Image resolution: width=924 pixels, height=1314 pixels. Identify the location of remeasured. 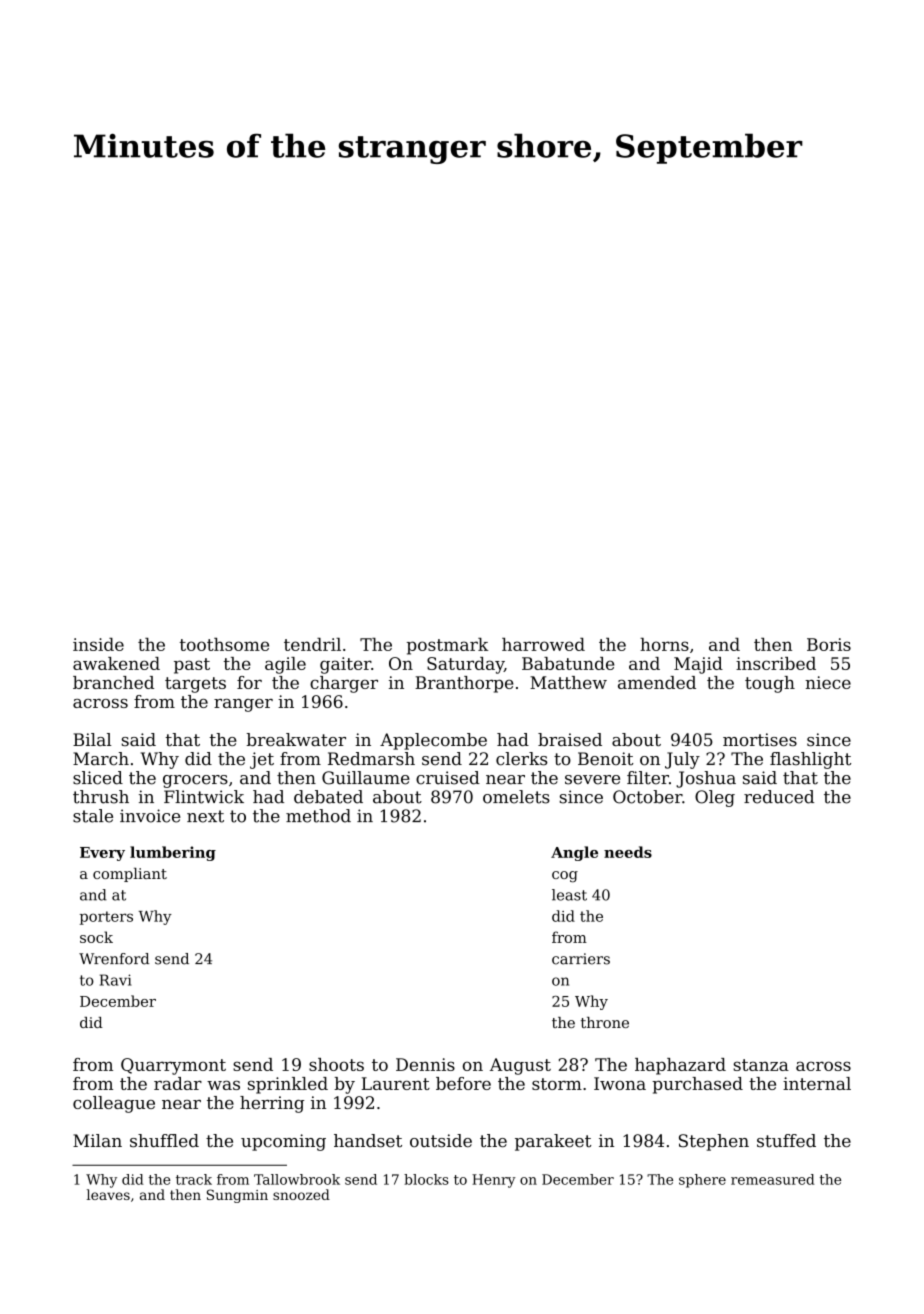
(772, 1179).
